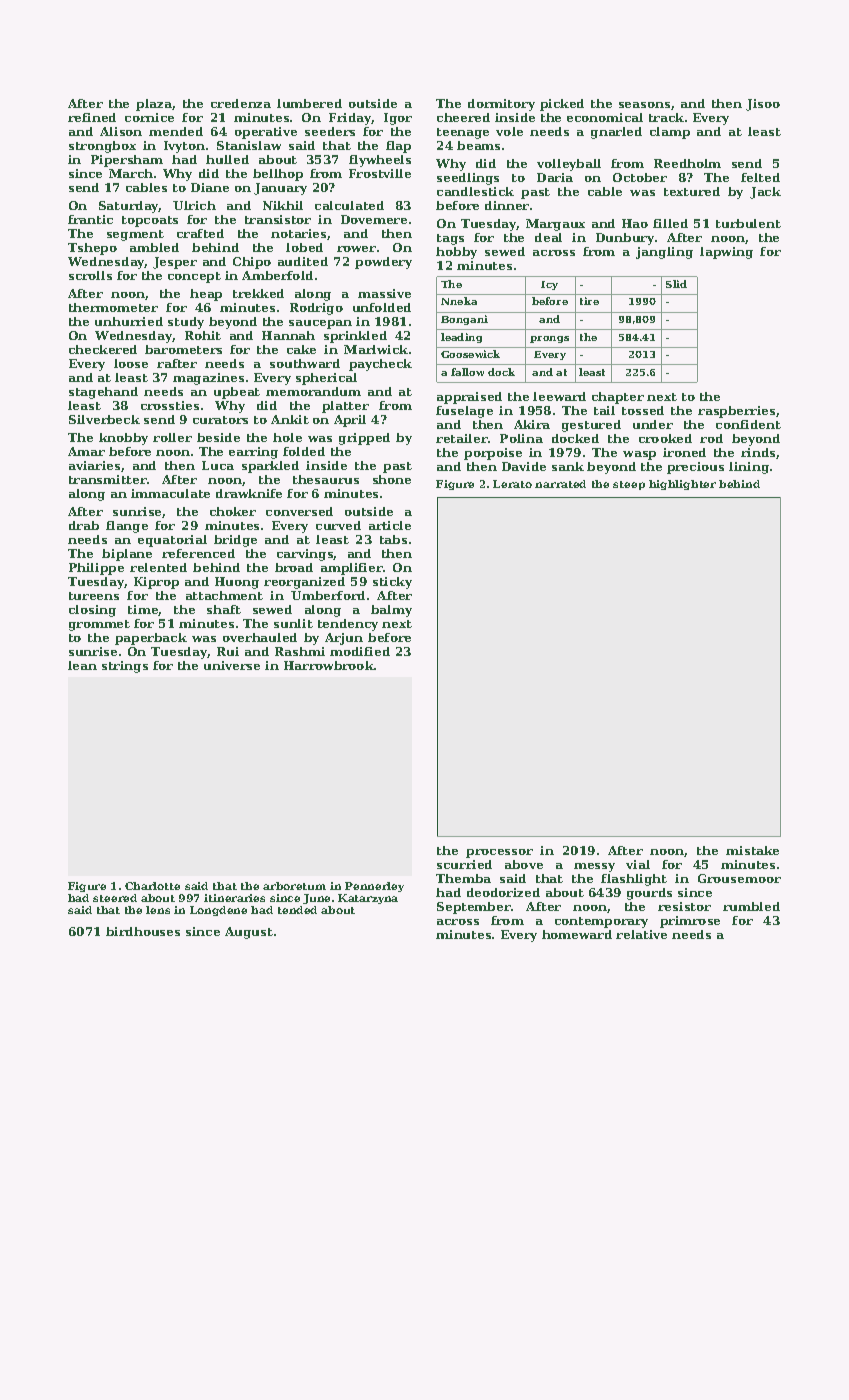 This screenshot has width=849, height=1400. What do you see at coordinates (125, 667) in the screenshot?
I see `strings` at bounding box center [125, 667].
